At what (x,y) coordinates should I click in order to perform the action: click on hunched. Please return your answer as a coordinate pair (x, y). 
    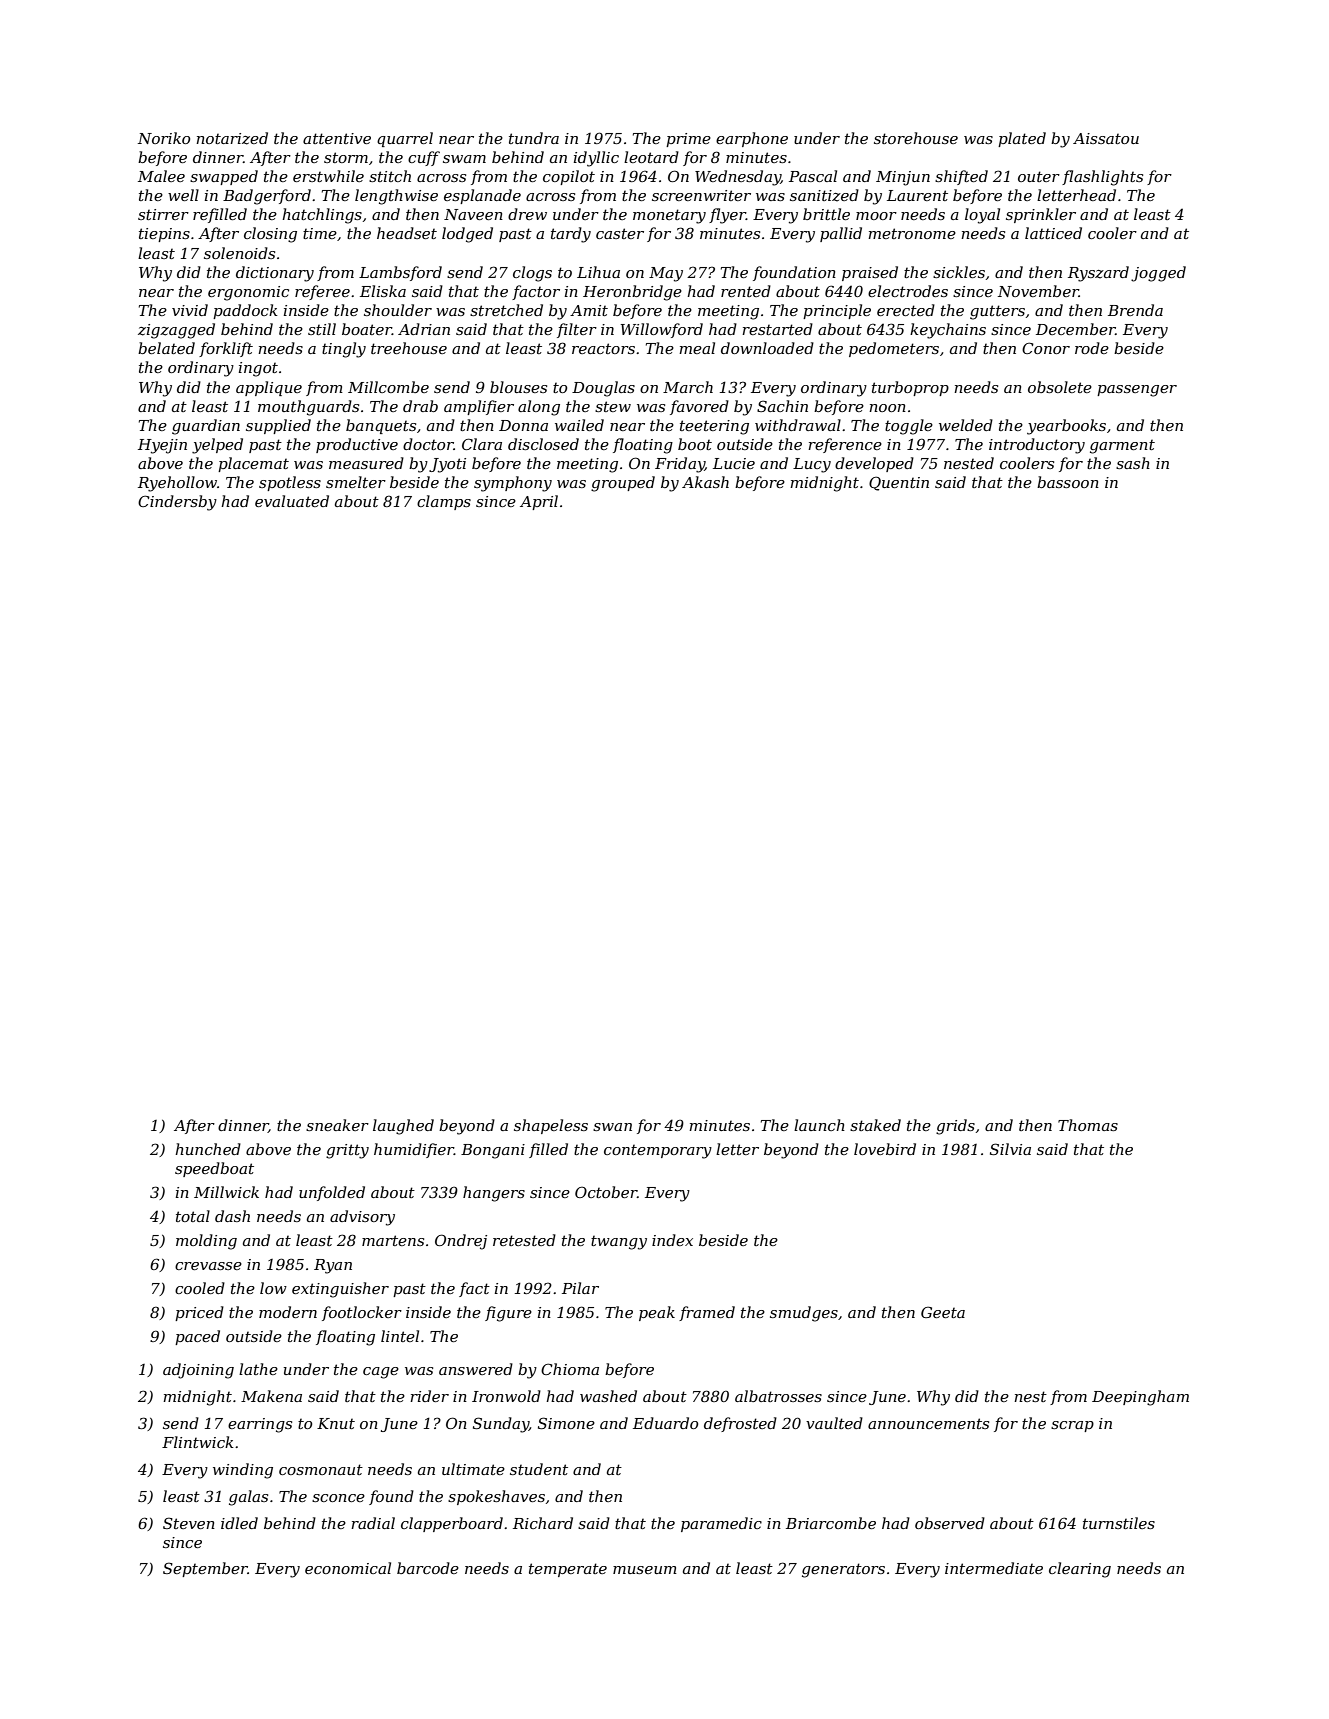
    Looking at the image, I should click on (208, 1149).
